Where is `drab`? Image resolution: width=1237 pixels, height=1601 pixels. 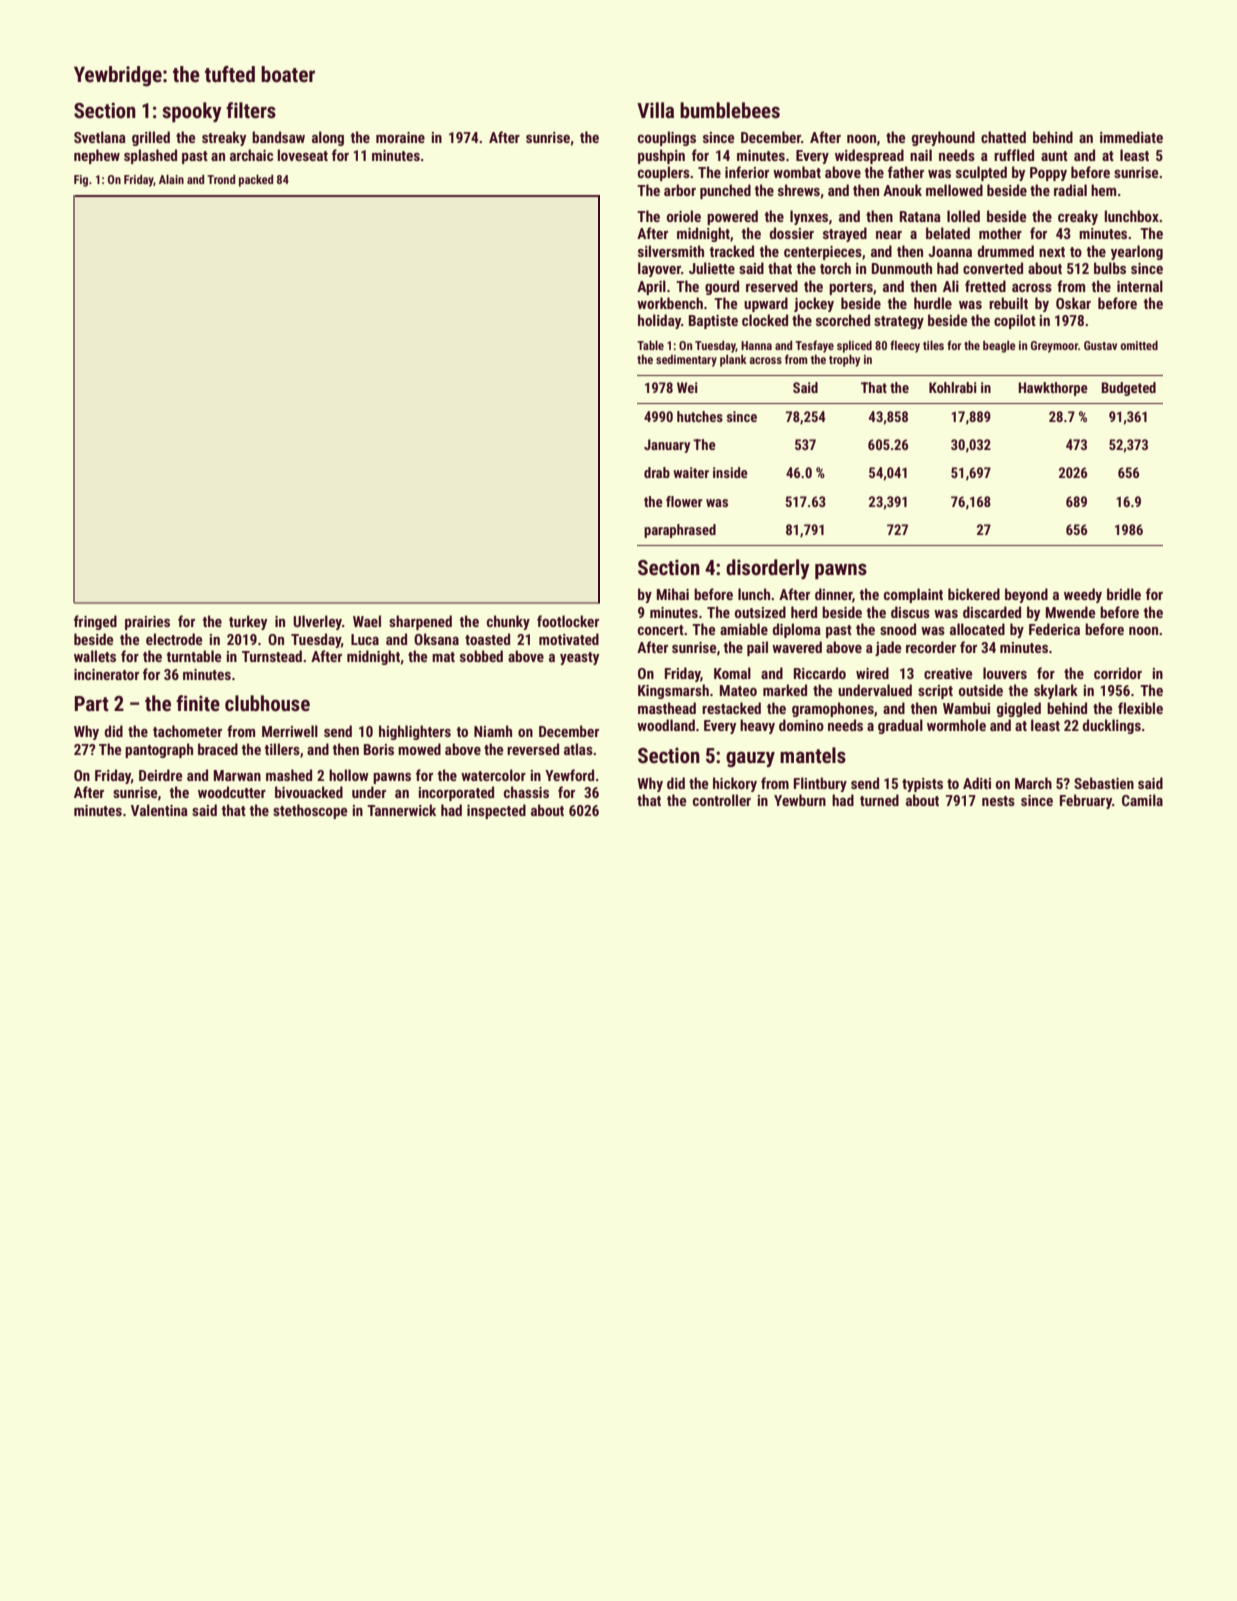
drab is located at coordinates (657, 472).
